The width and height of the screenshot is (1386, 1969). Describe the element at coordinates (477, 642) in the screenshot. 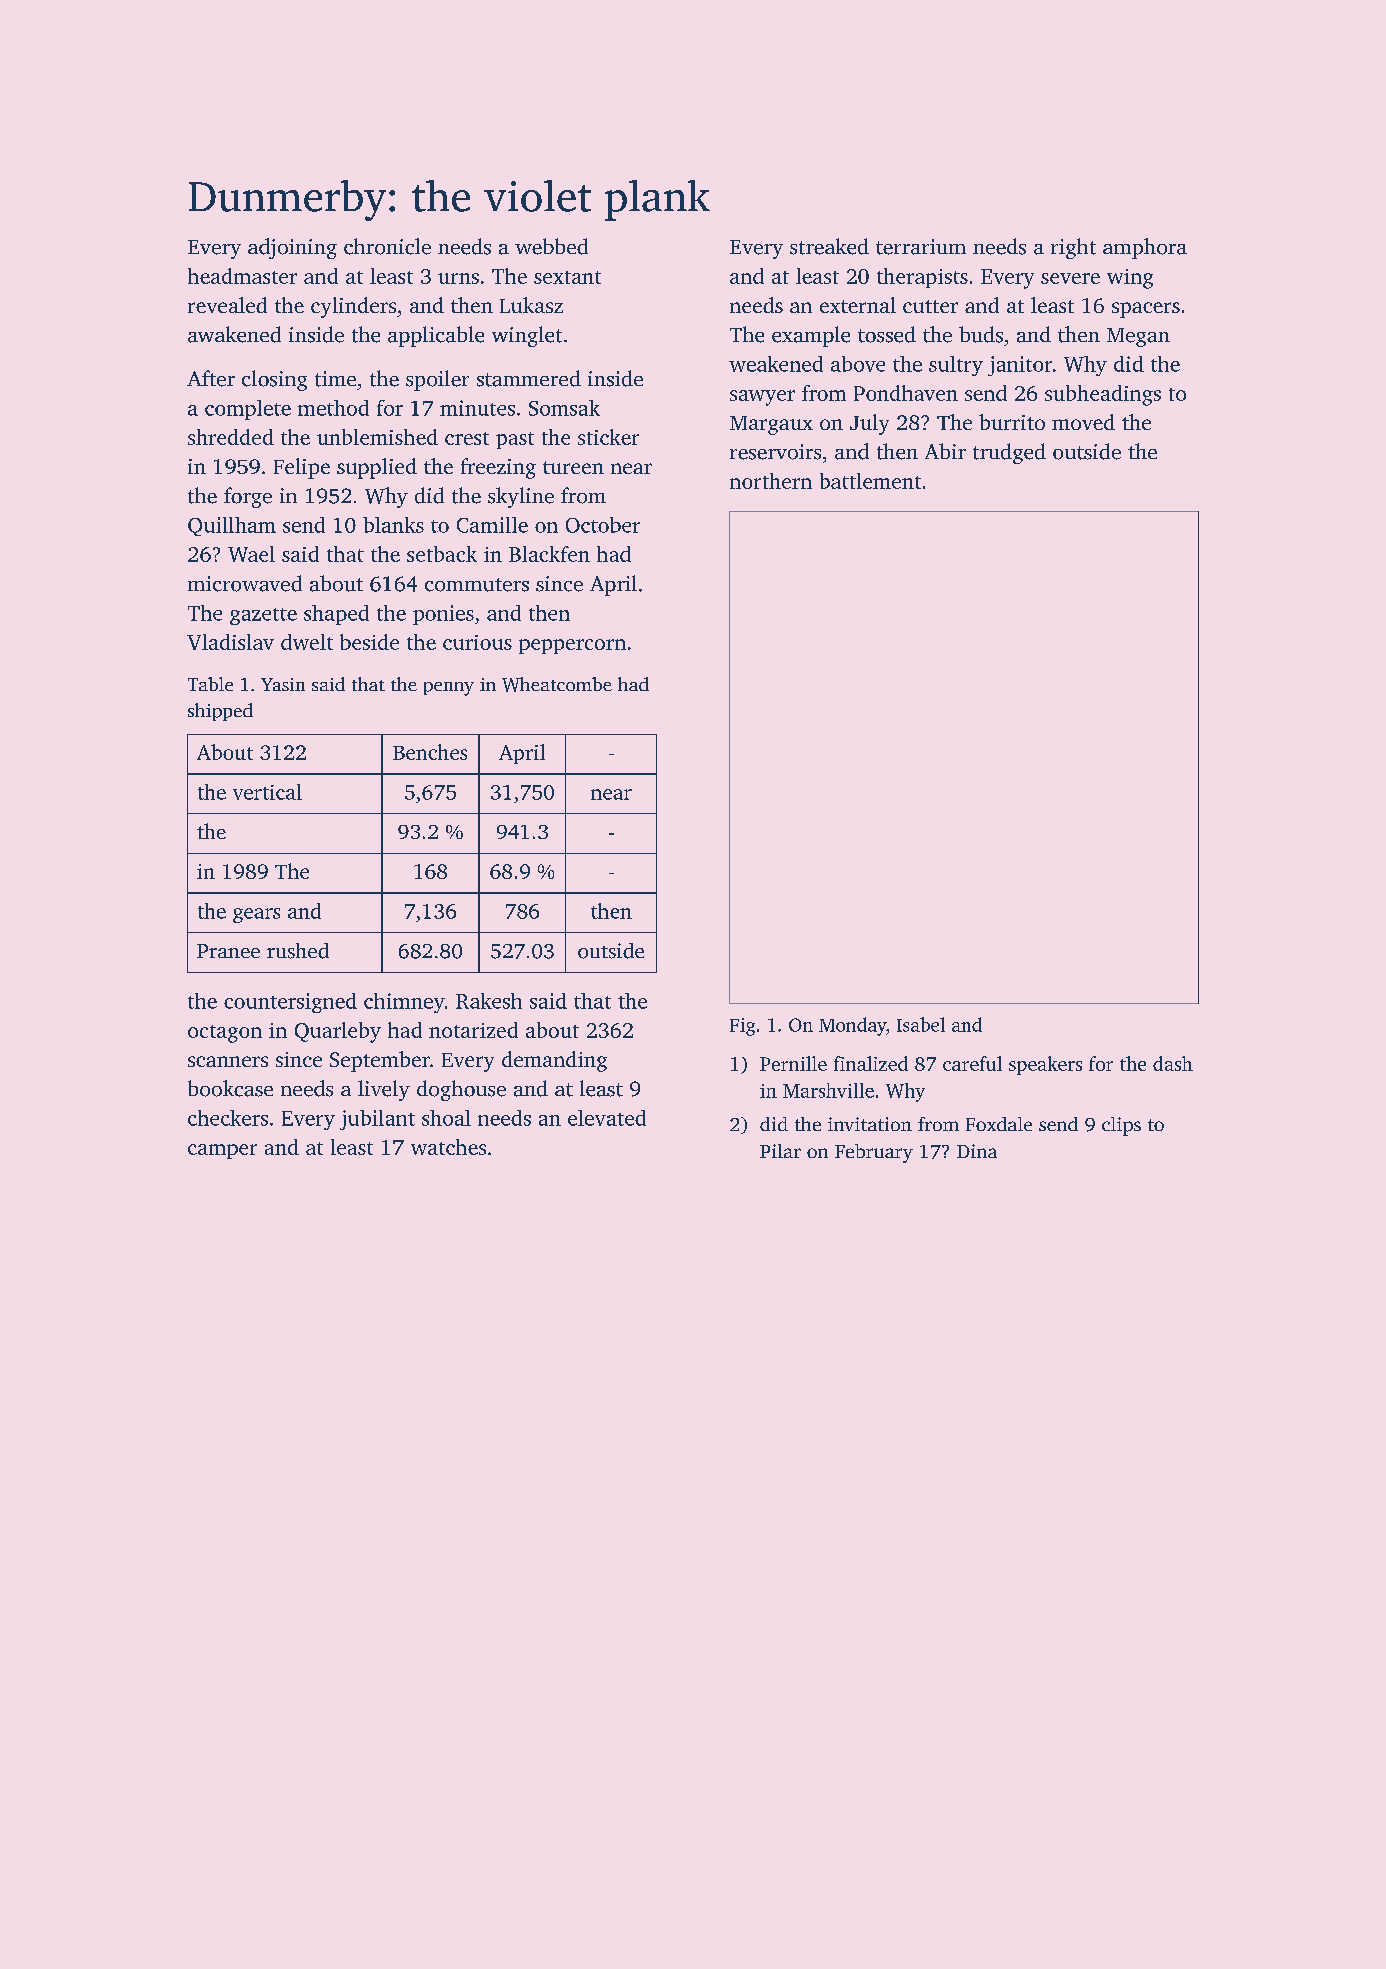

I see `curious` at that location.
